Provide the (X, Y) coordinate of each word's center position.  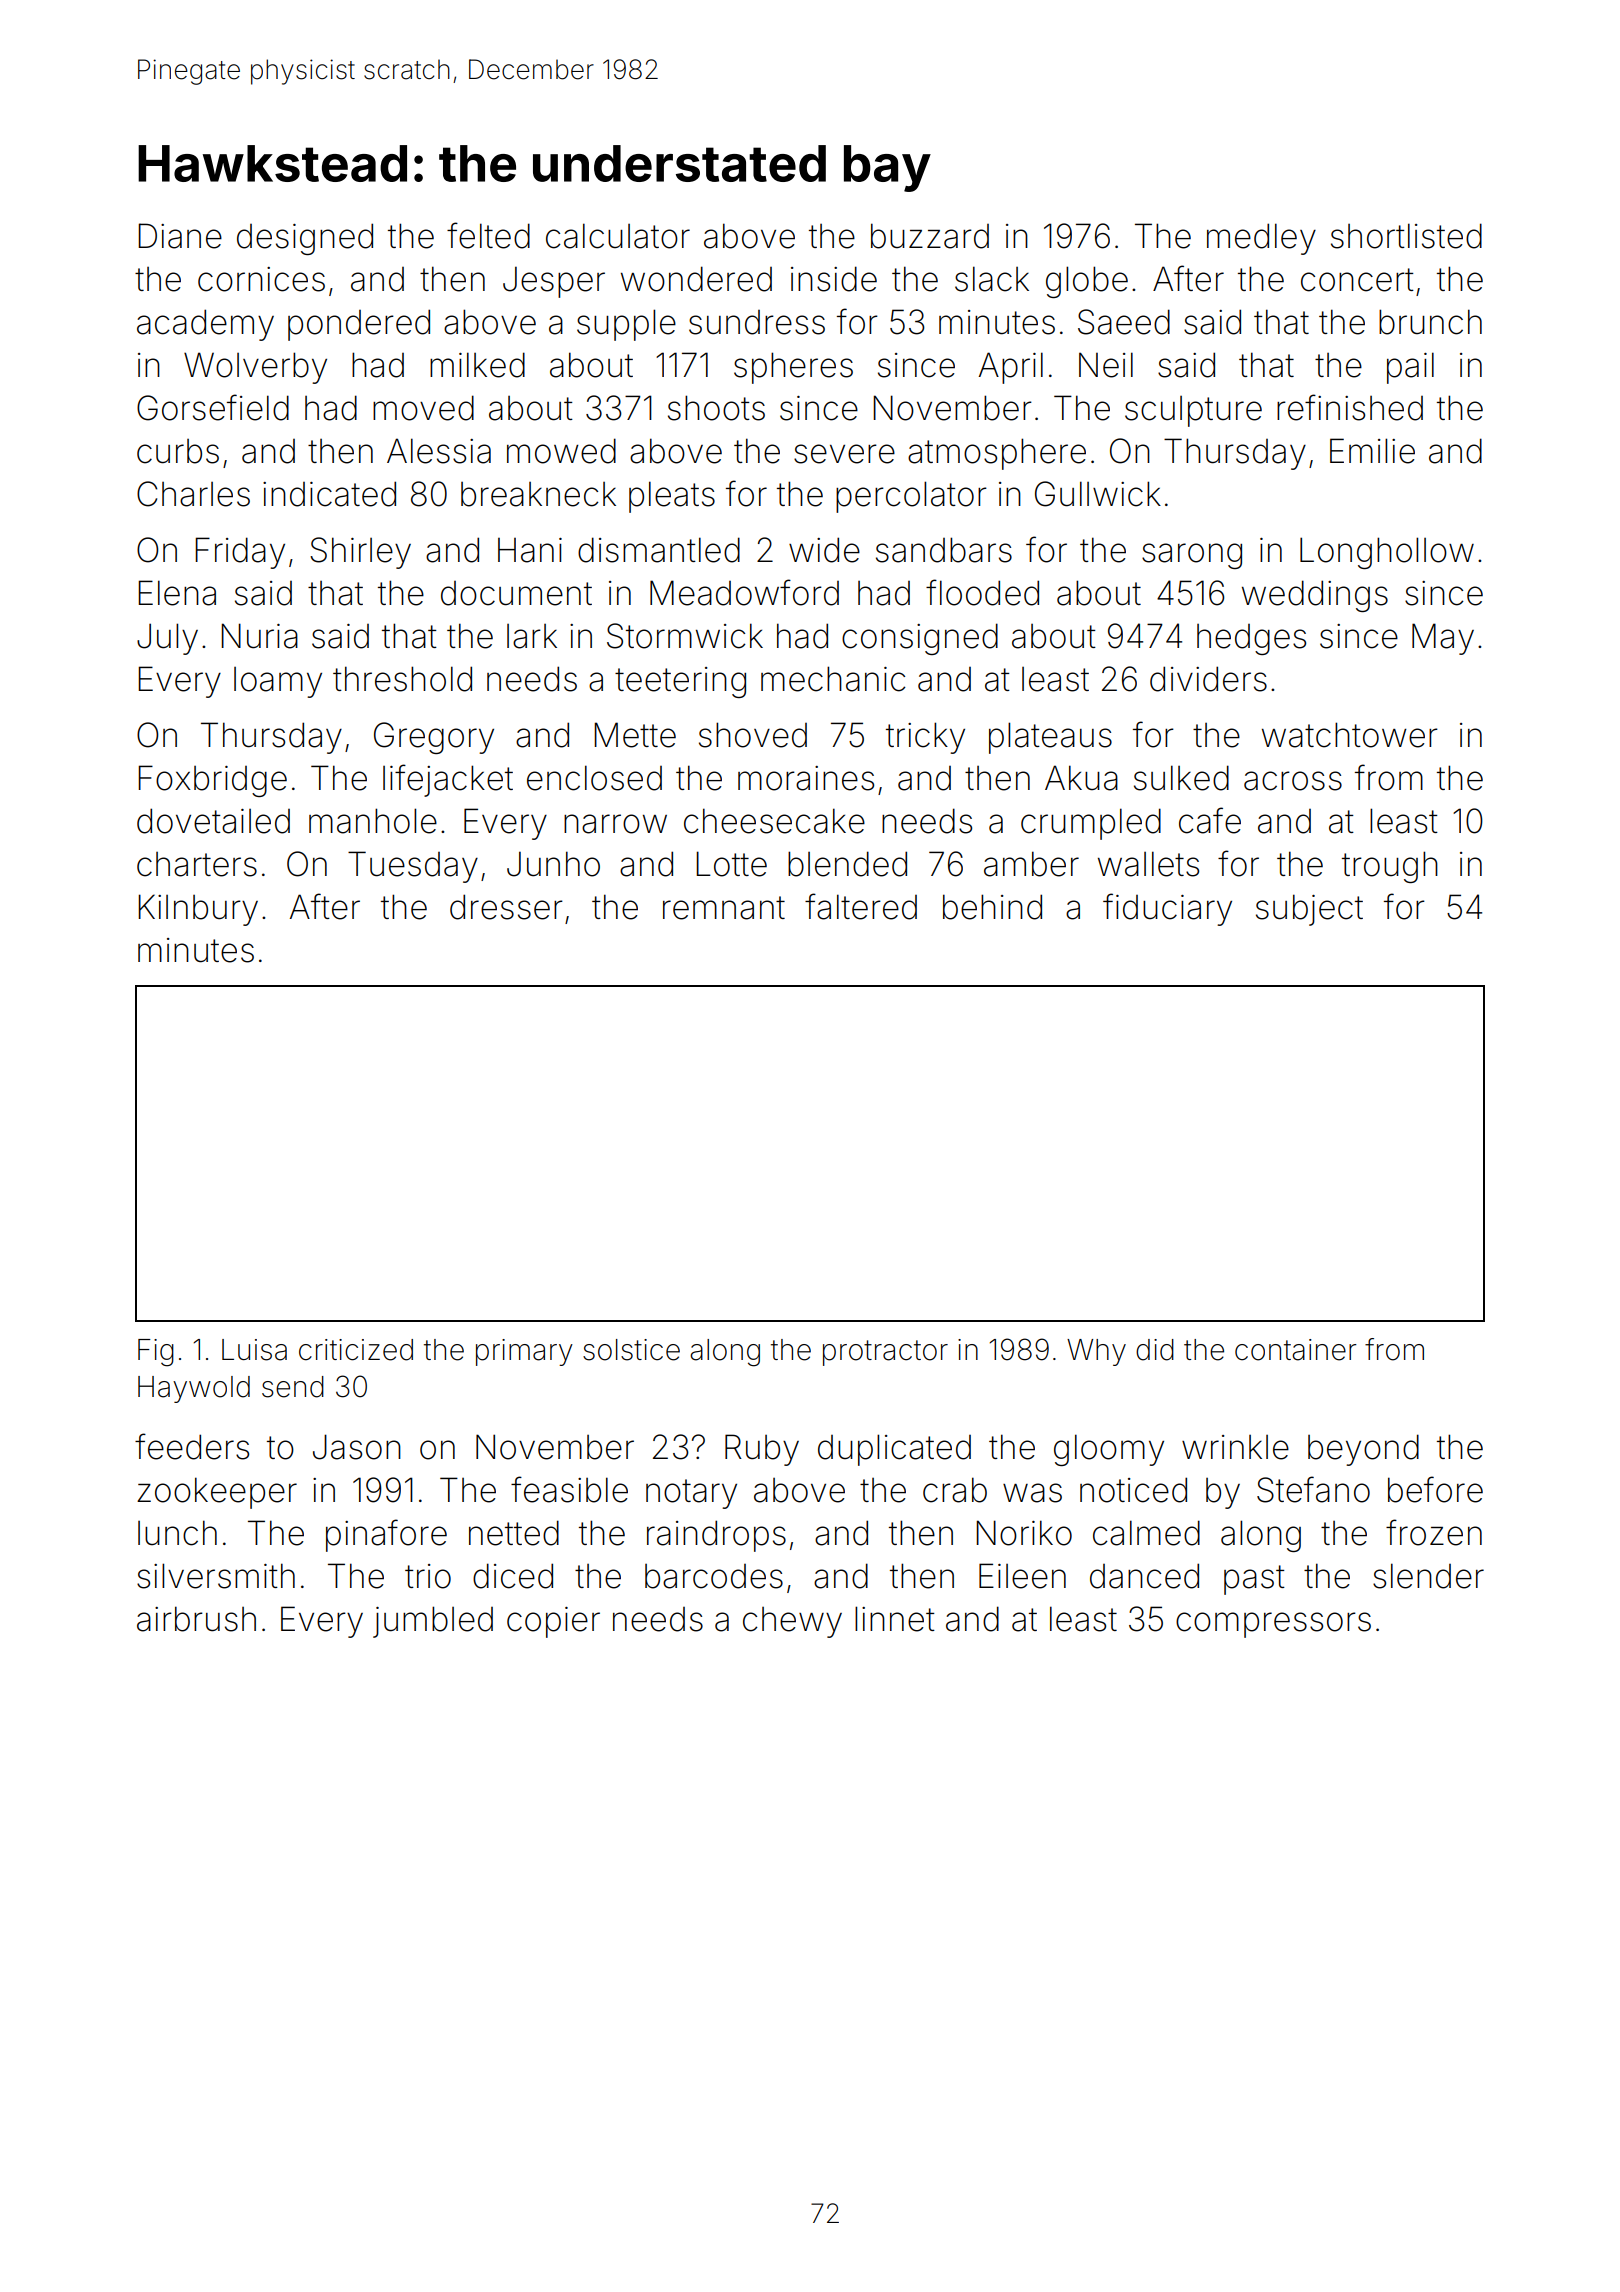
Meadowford (744, 592)
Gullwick (1098, 494)
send (293, 1387)
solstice (631, 1350)
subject (1309, 910)
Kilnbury (198, 910)
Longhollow (1387, 553)
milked (477, 365)
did (1155, 1350)
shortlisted (1406, 236)
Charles (193, 494)
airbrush (196, 1619)
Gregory (434, 738)
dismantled (659, 550)
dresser (506, 907)
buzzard (930, 236)
